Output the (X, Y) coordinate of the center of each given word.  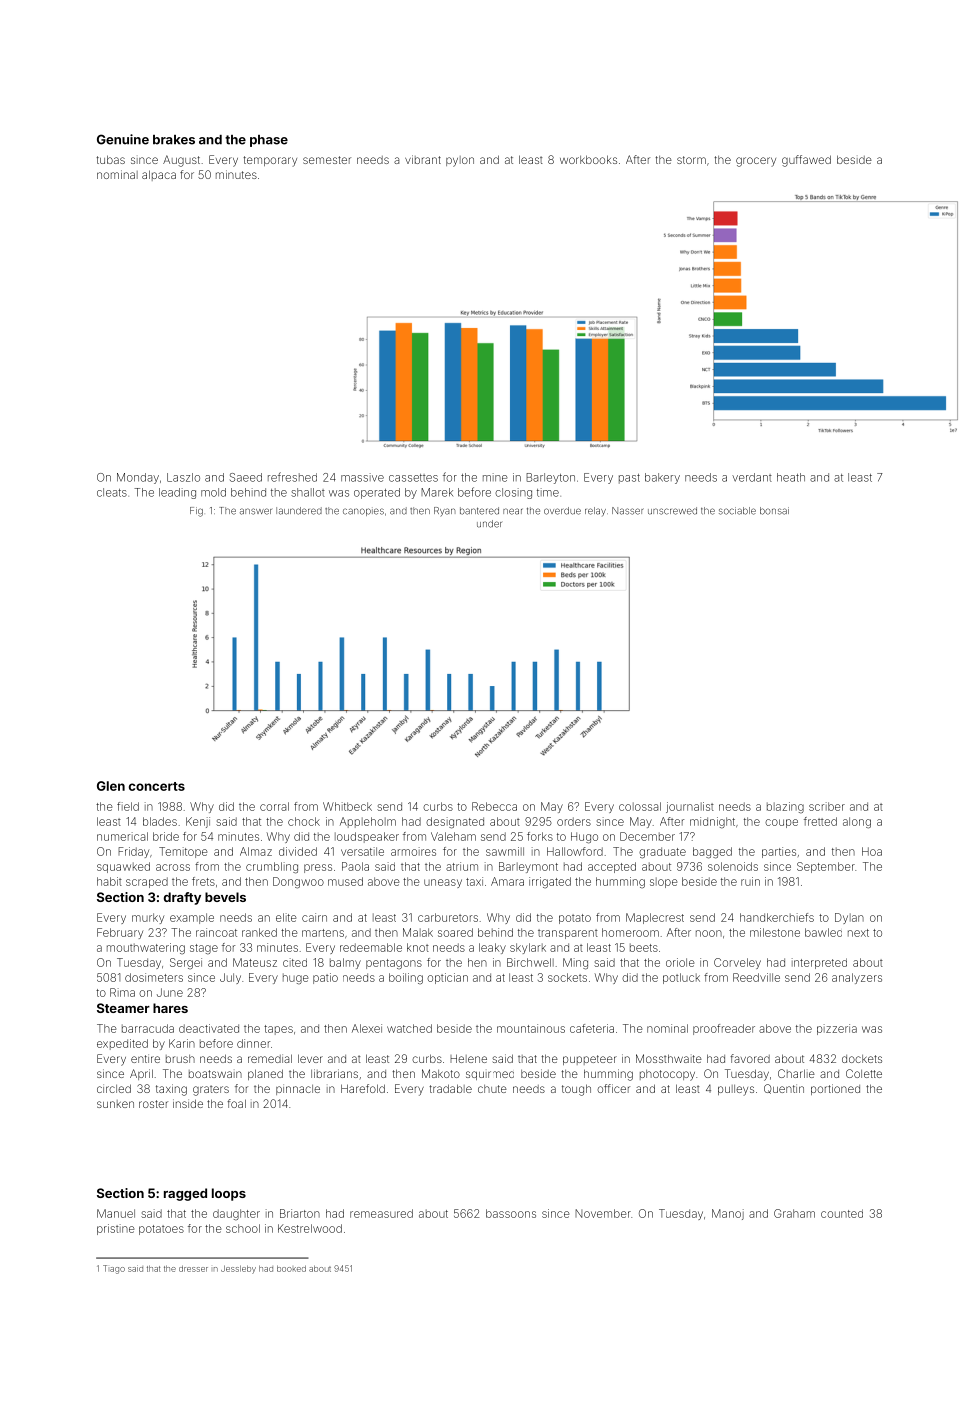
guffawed (806, 161)
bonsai (774, 511)
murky (148, 918)
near (513, 511)
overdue (562, 511)
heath (791, 477)
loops (229, 1194)
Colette (864, 1073)
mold (213, 492)
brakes (174, 140)
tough (576, 1090)
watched (409, 1028)
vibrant (423, 159)
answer (256, 511)
